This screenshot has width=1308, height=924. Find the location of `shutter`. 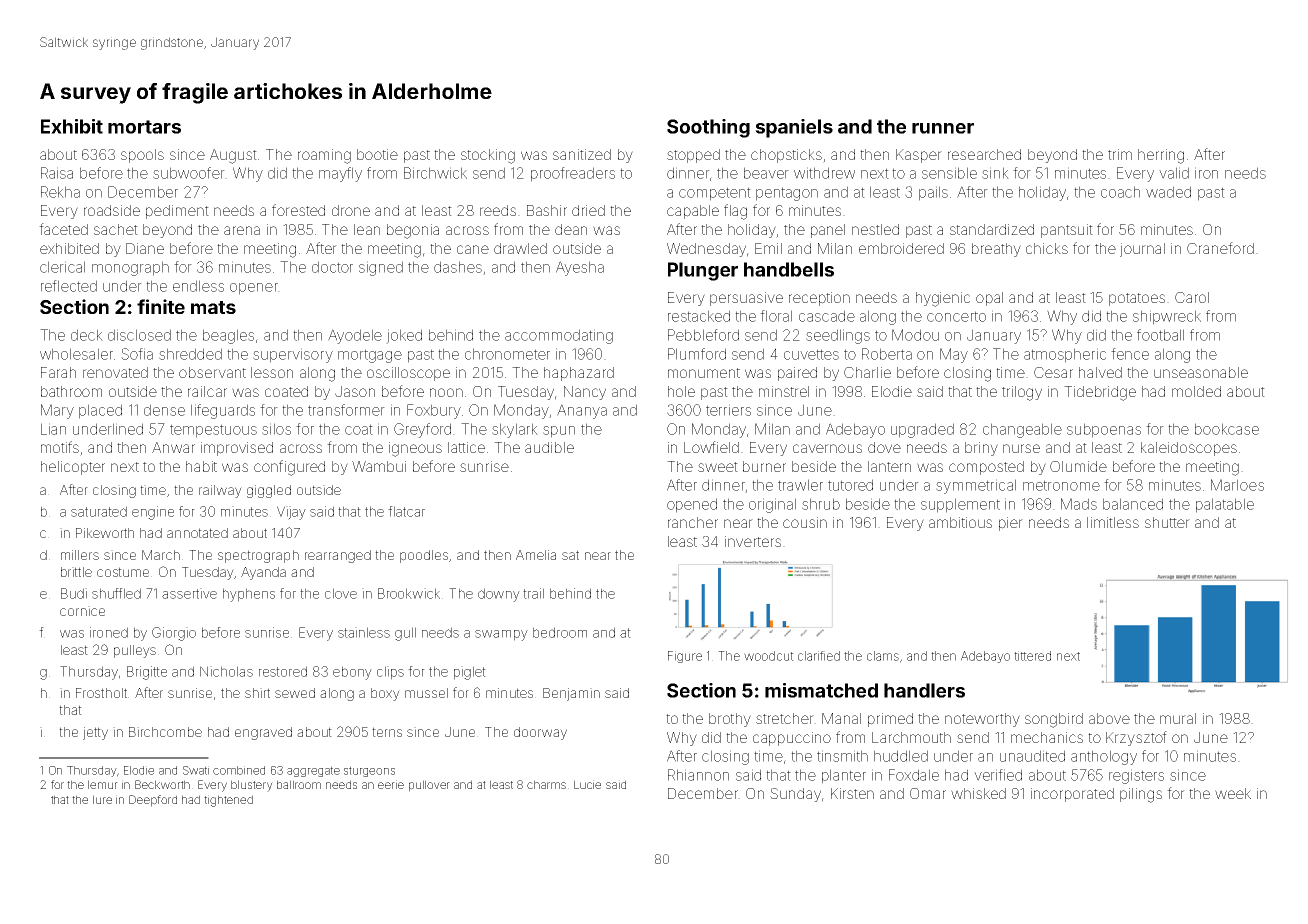

shutter is located at coordinates (1167, 522).
